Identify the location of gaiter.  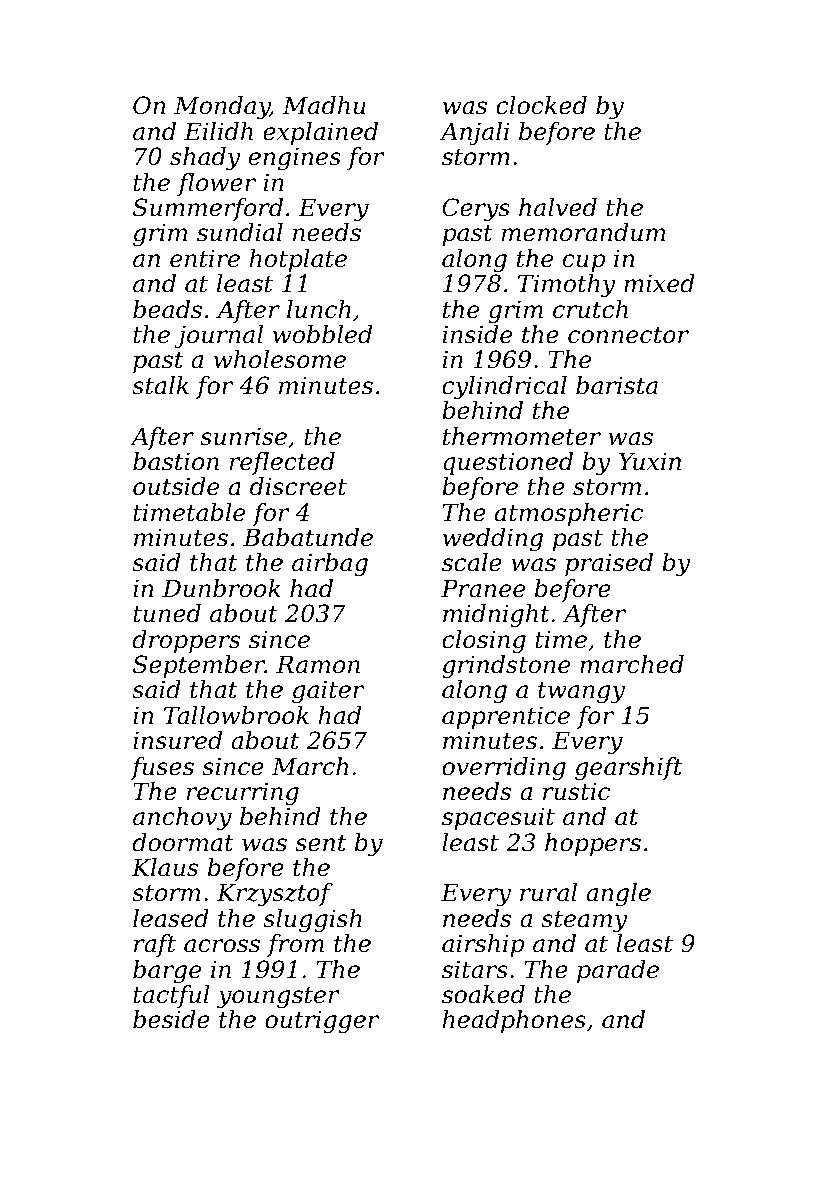
(328, 691).
